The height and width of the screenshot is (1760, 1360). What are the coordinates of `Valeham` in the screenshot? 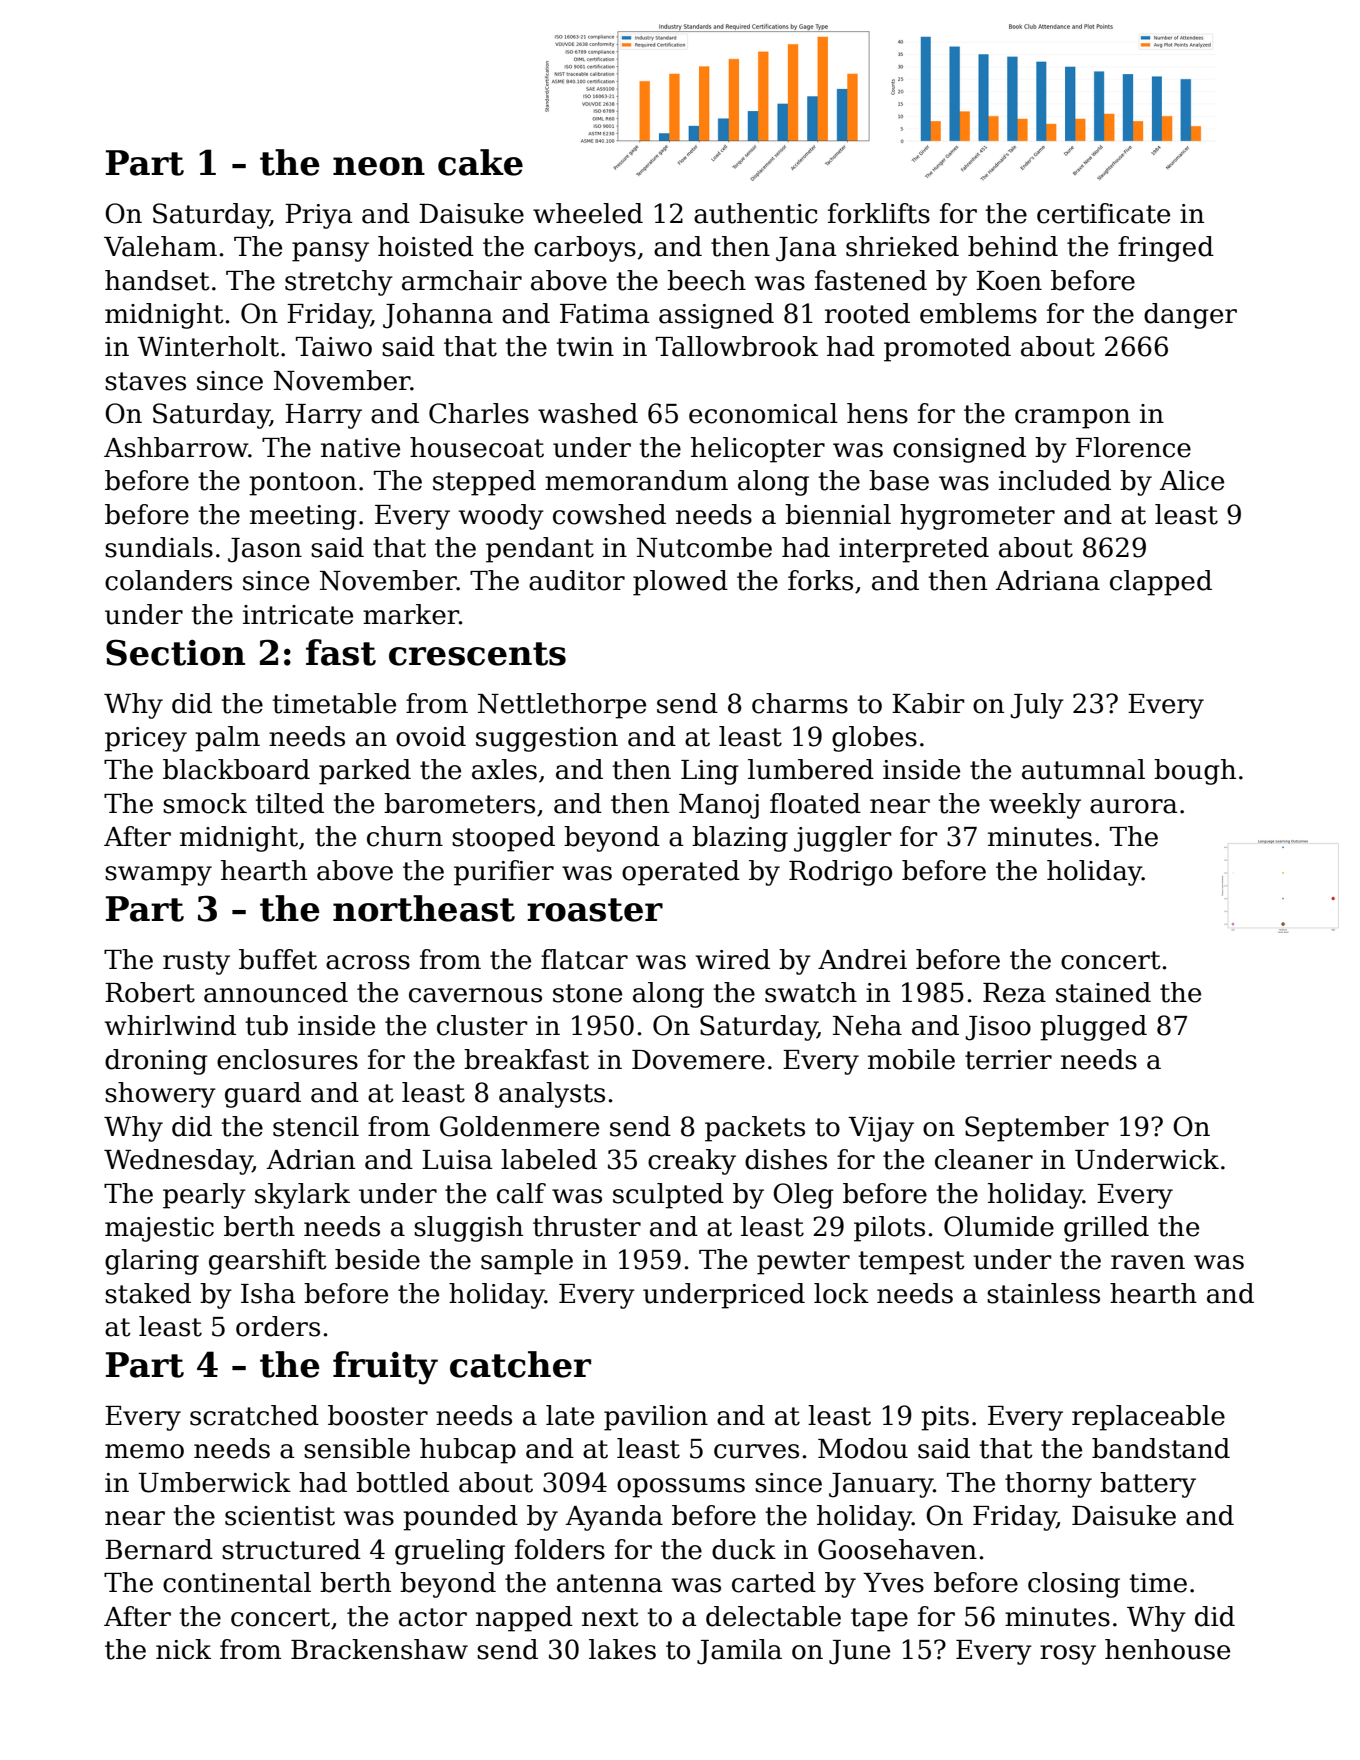 It's located at (160, 246).
